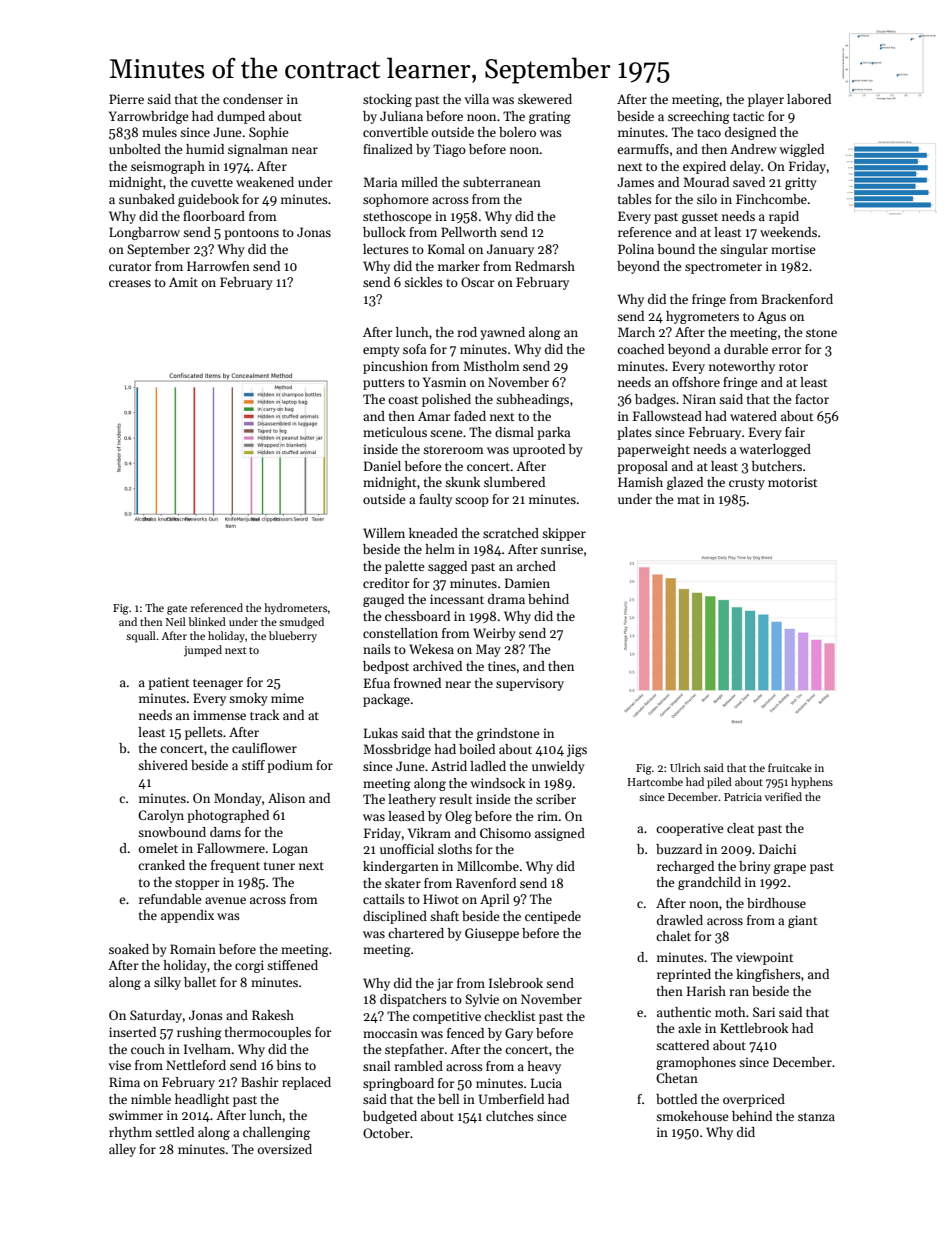 The width and height of the screenshot is (952, 1233). What do you see at coordinates (390, 1117) in the screenshot?
I see `budgeted` at bounding box center [390, 1117].
